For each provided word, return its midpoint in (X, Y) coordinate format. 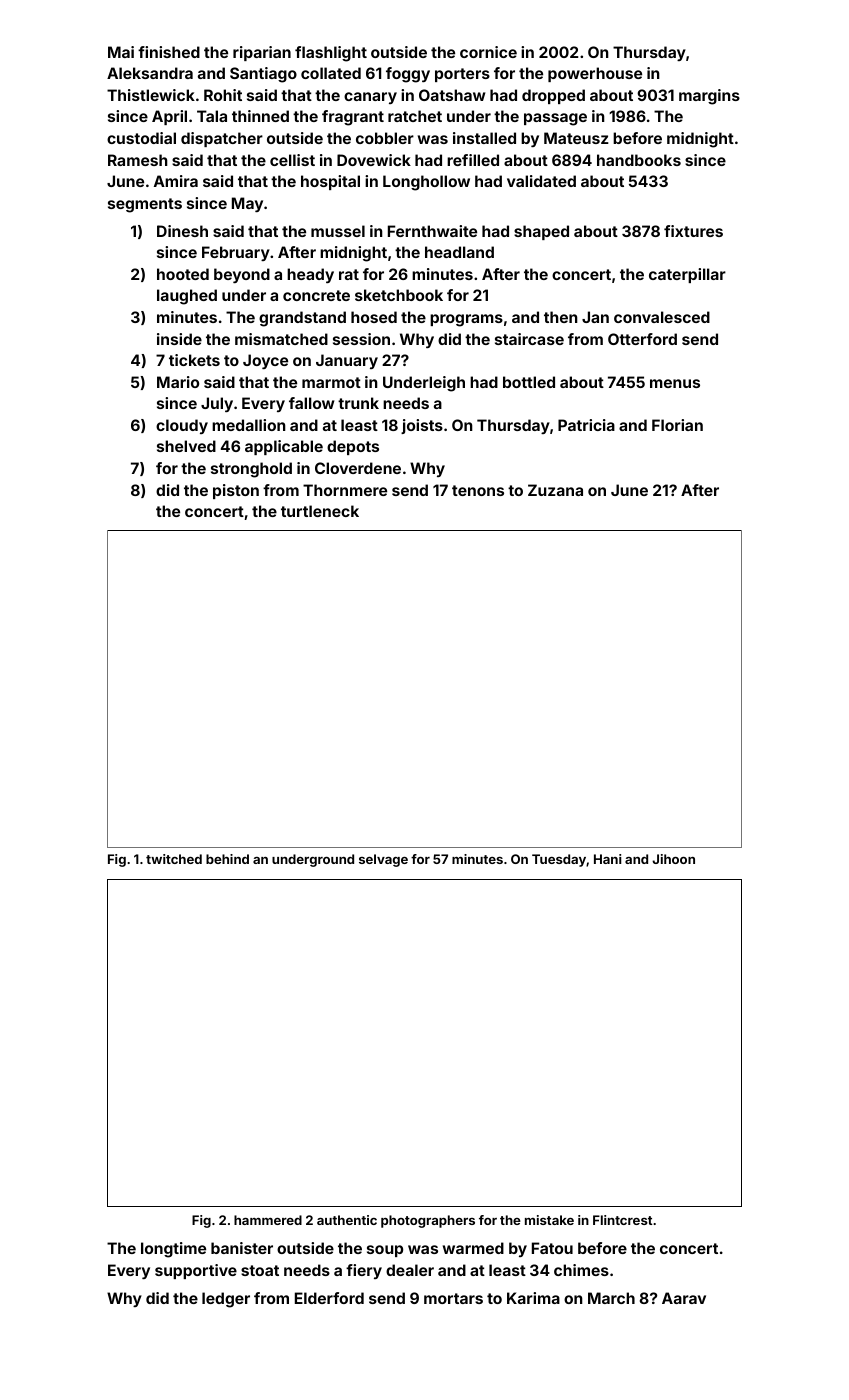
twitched (174, 859)
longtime (173, 1250)
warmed (473, 1248)
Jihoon (673, 859)
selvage (383, 860)
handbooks (639, 160)
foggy (408, 75)
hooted (183, 274)
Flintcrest (622, 1220)
